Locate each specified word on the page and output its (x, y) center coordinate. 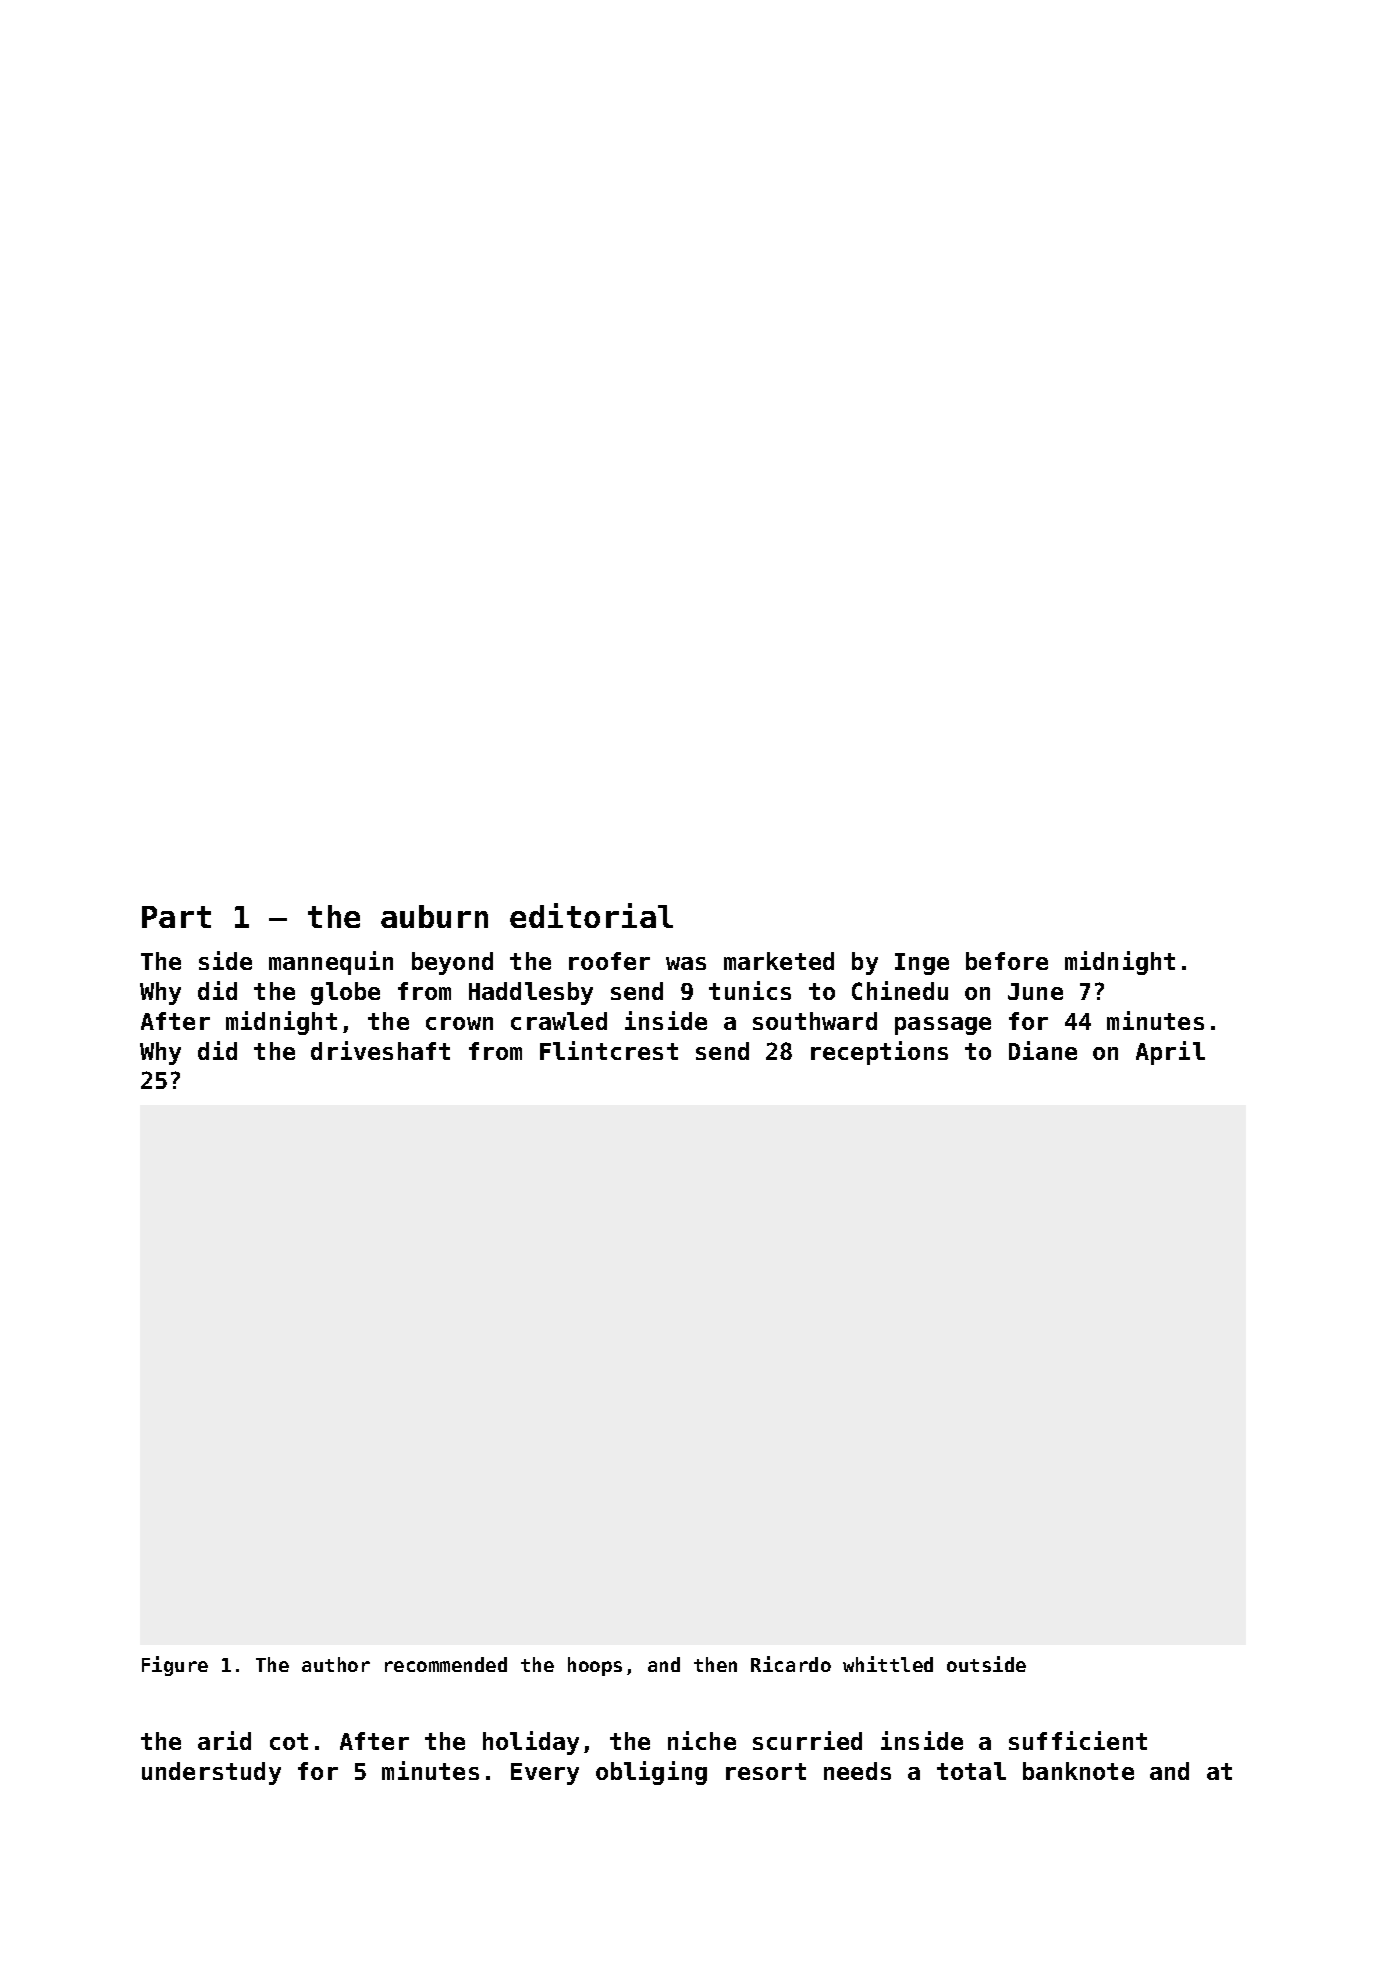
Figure (175, 1666)
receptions (879, 1053)
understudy (211, 1773)
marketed (779, 961)
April (1170, 1053)
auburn (434, 916)
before (1007, 961)
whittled (888, 1664)
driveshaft (380, 1050)
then (715, 1664)
